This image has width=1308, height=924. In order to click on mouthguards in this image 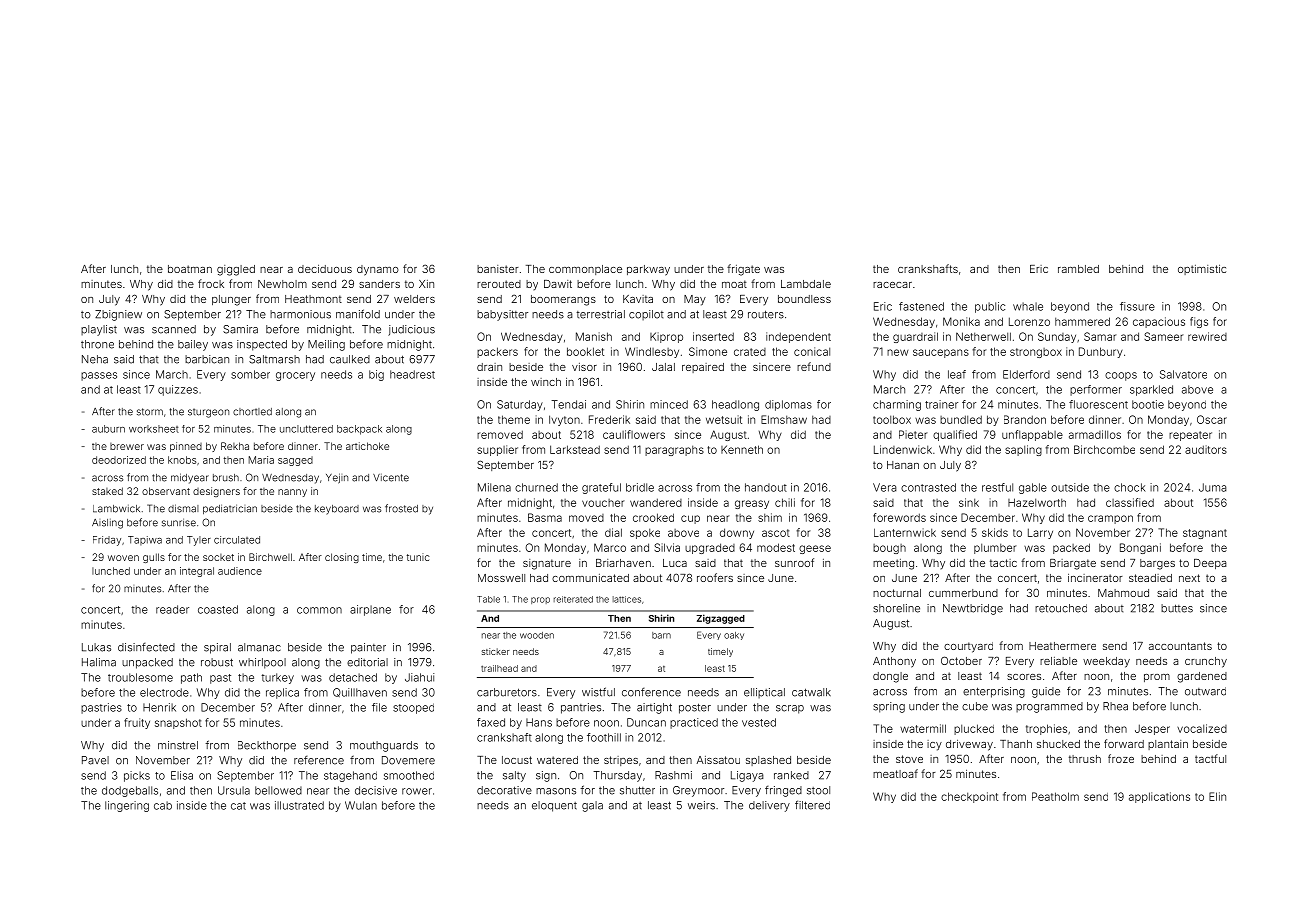, I will do `click(384, 746)`.
